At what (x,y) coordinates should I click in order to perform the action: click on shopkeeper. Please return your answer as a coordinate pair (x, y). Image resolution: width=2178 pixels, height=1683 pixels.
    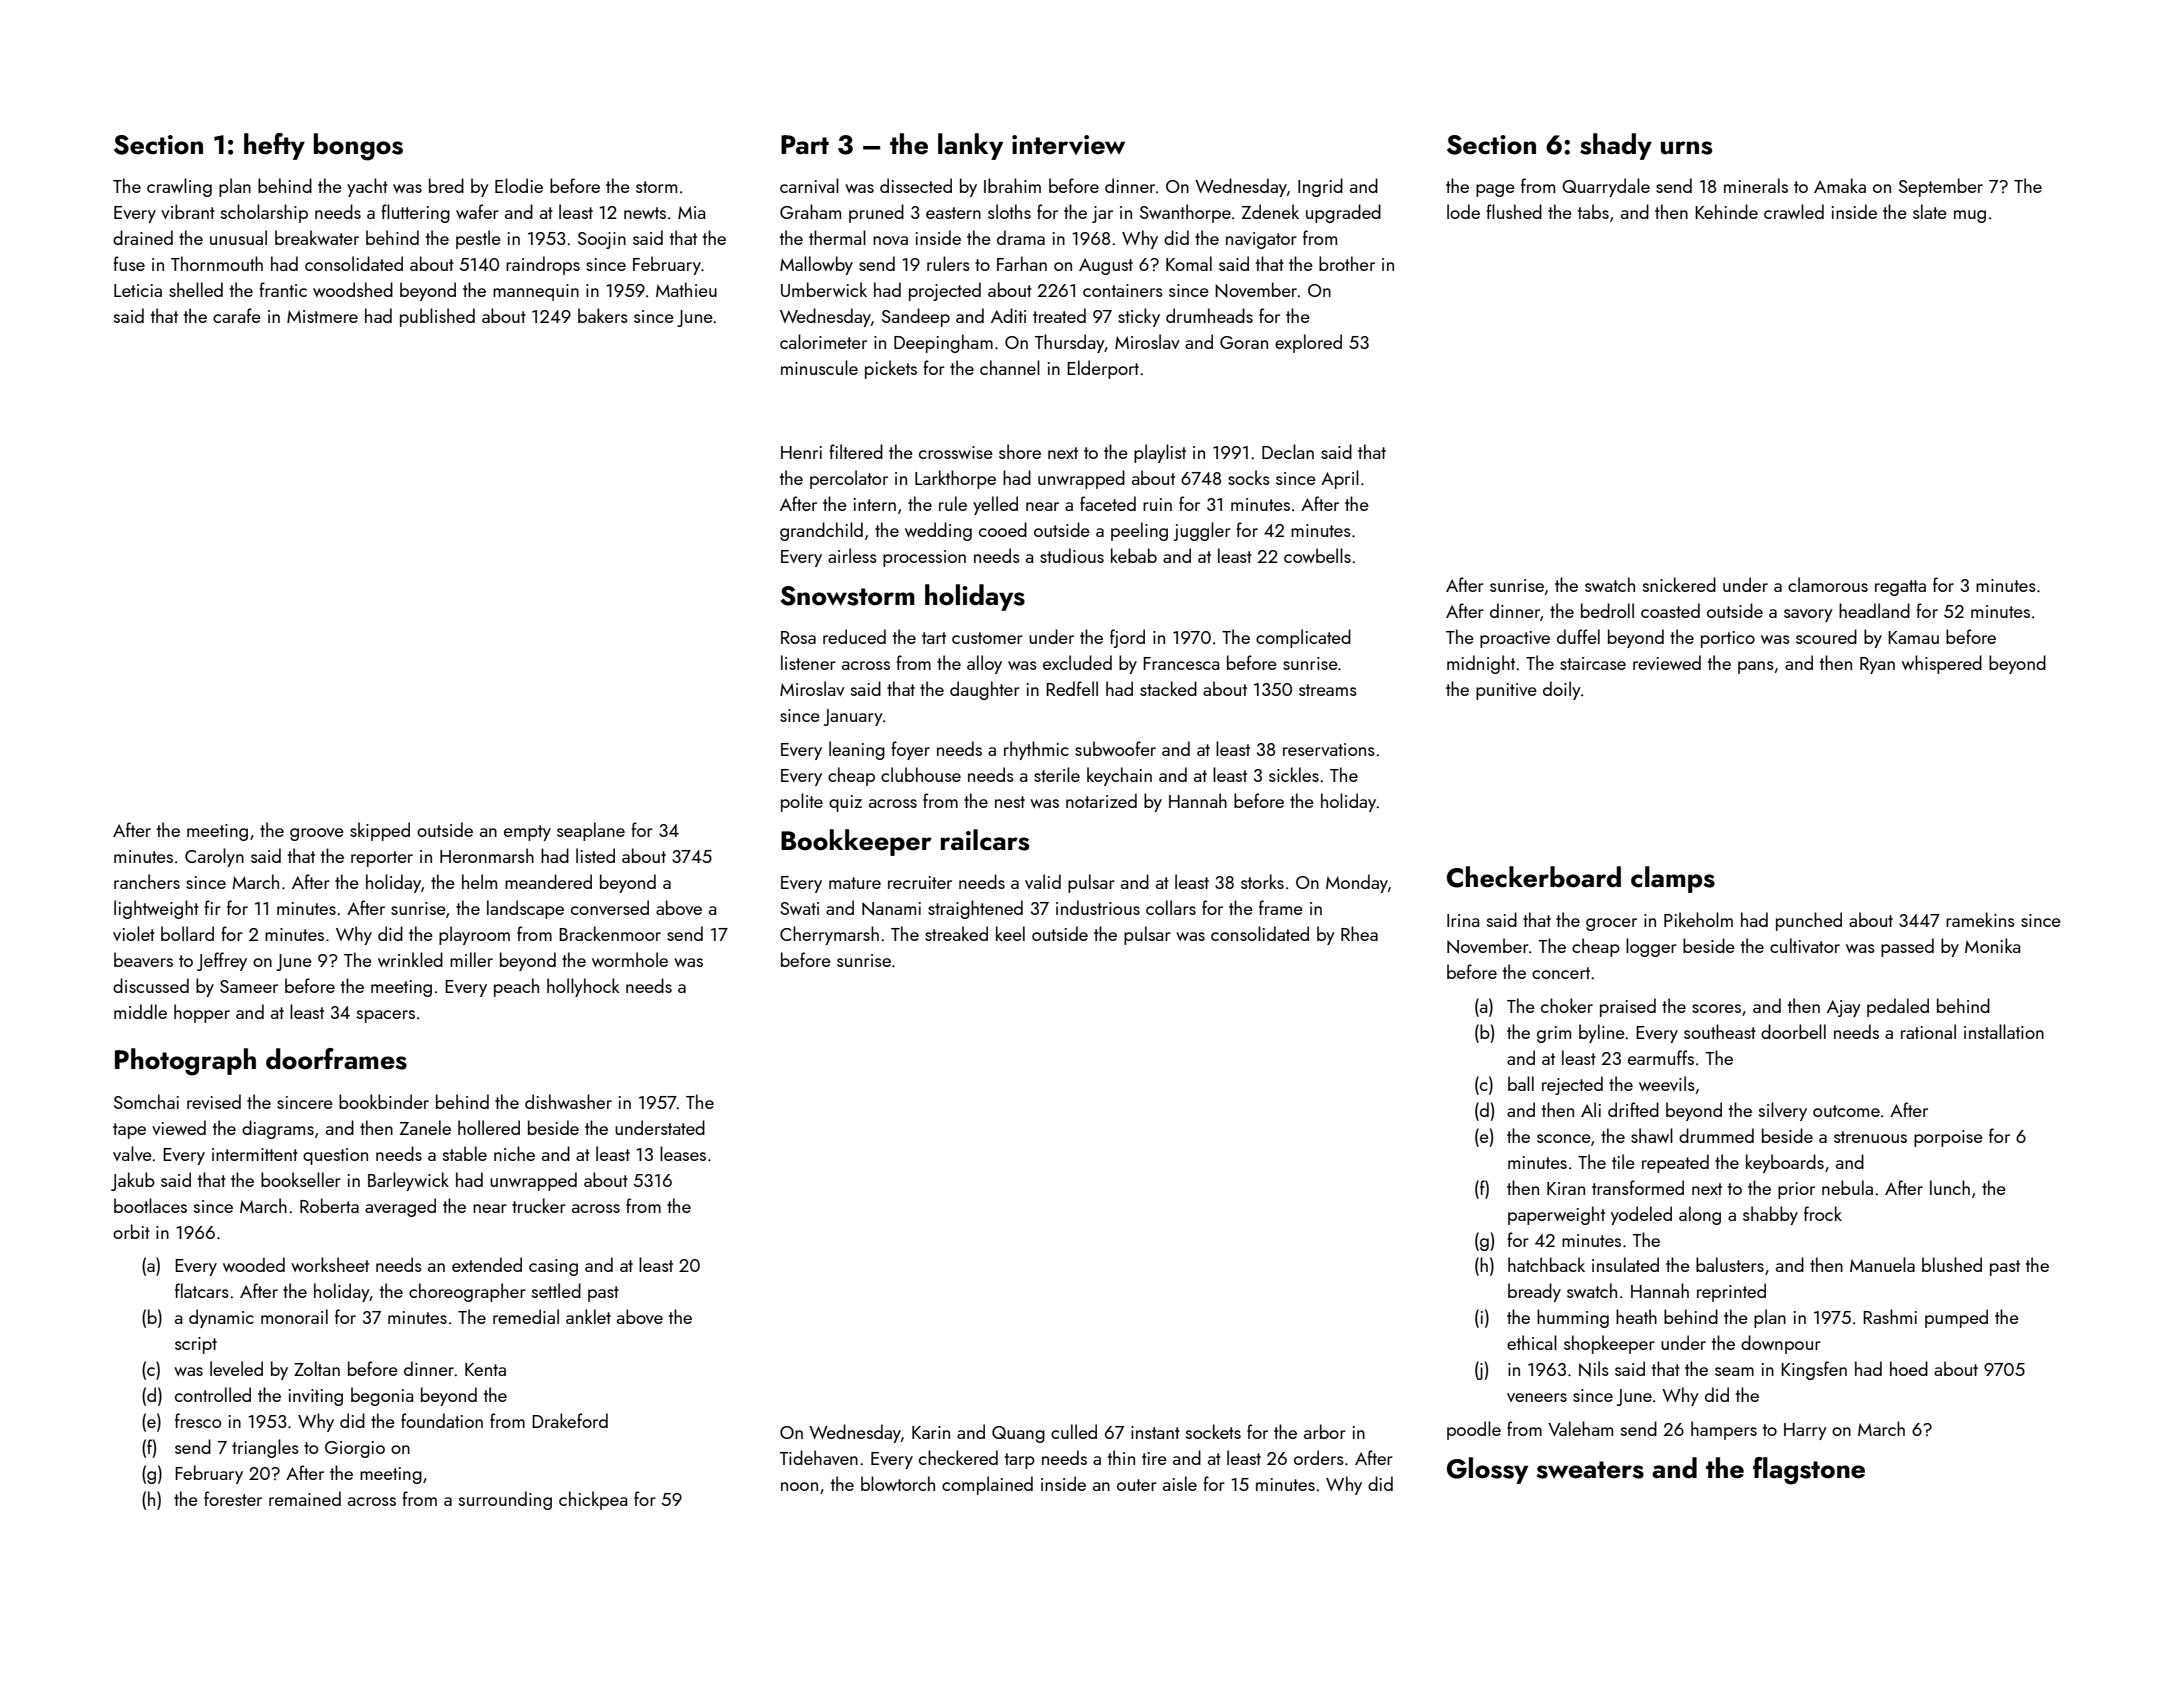
    Looking at the image, I should click on (1609, 1344).
